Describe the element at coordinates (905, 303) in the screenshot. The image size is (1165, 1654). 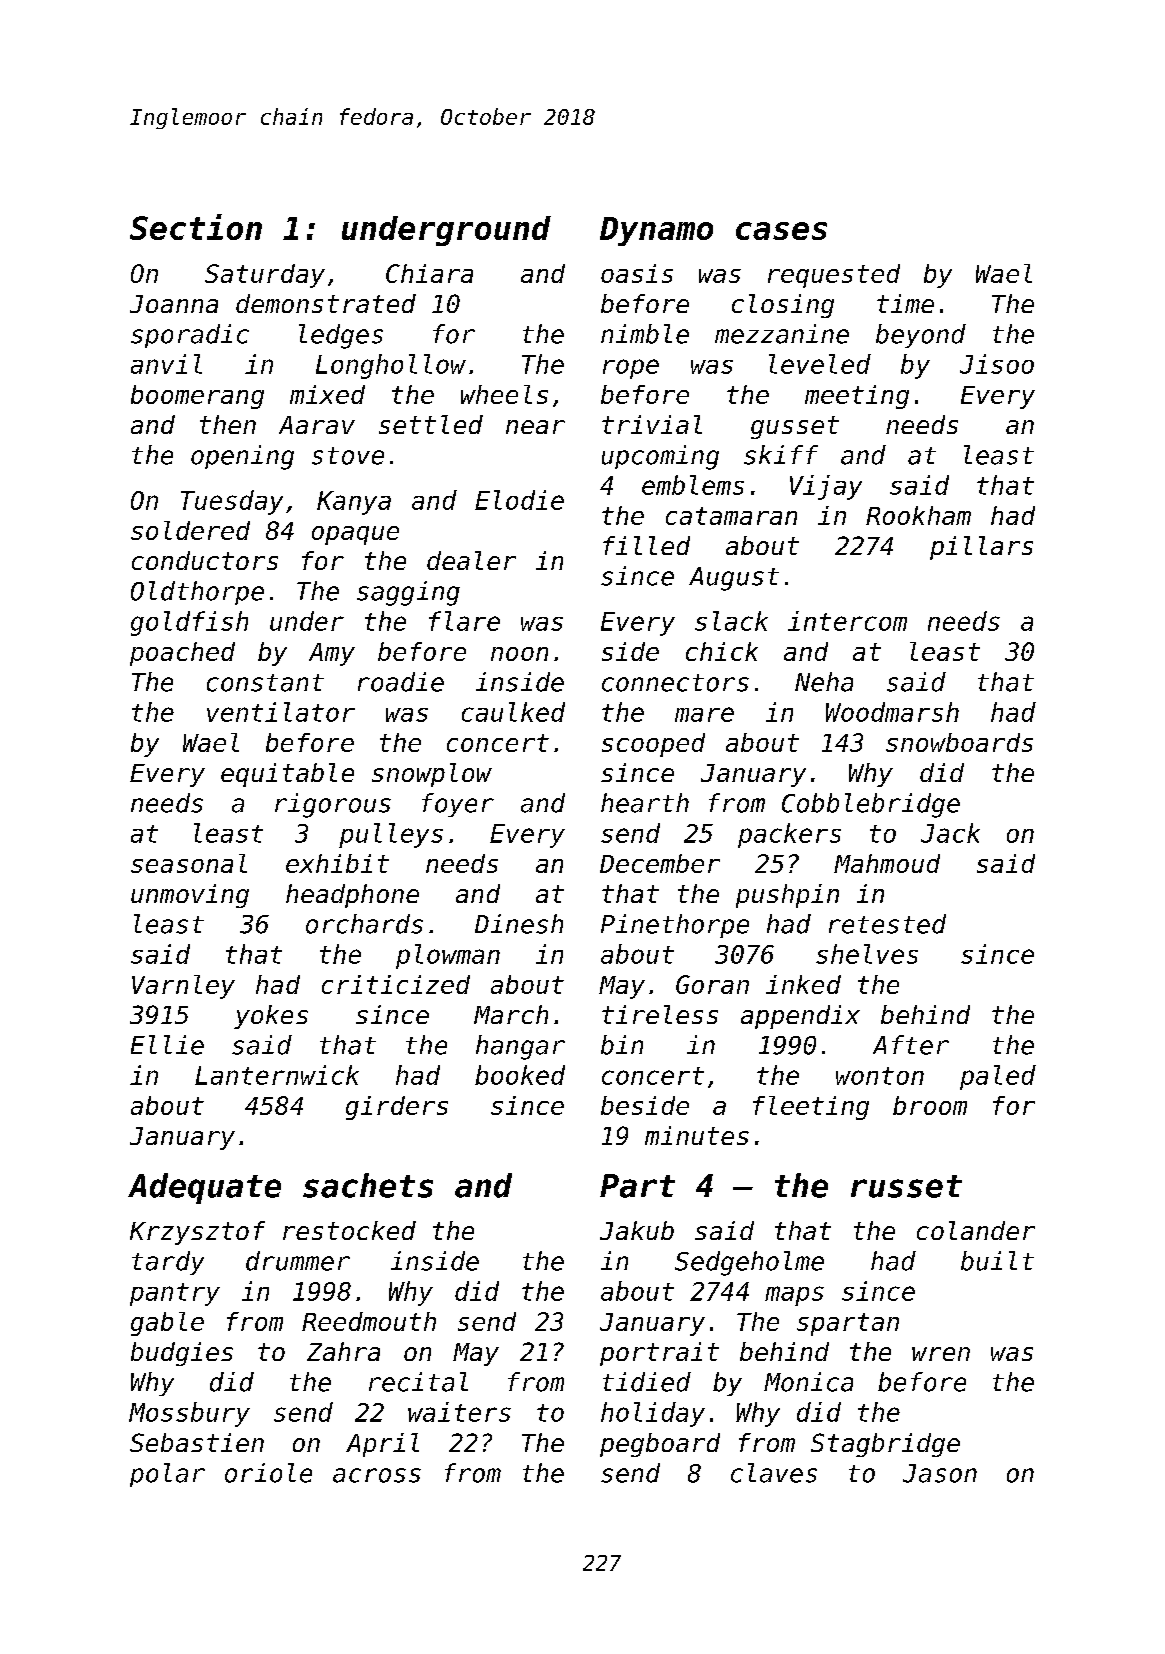
I see `time` at that location.
